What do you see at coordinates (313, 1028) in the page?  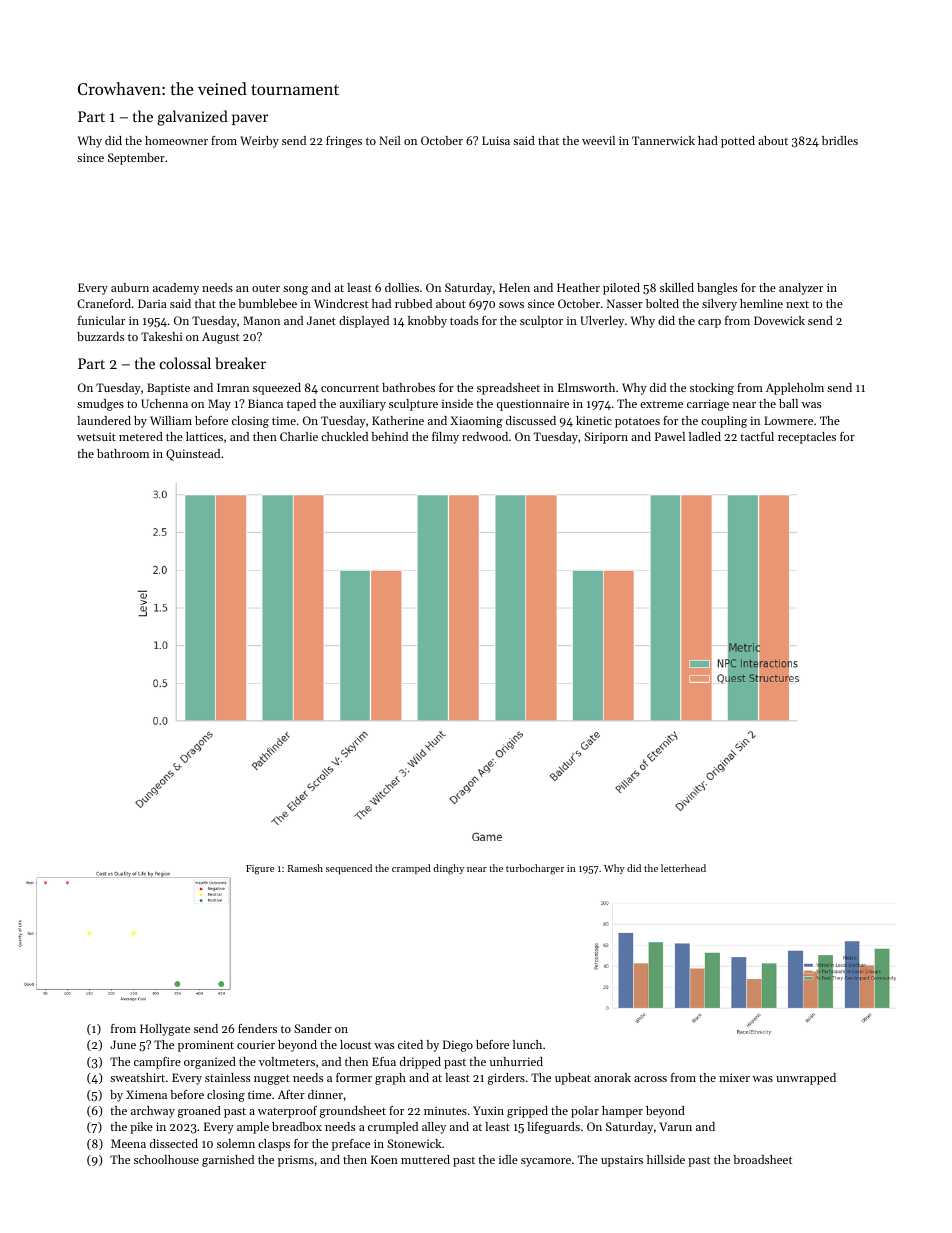 I see `Sander` at bounding box center [313, 1028].
